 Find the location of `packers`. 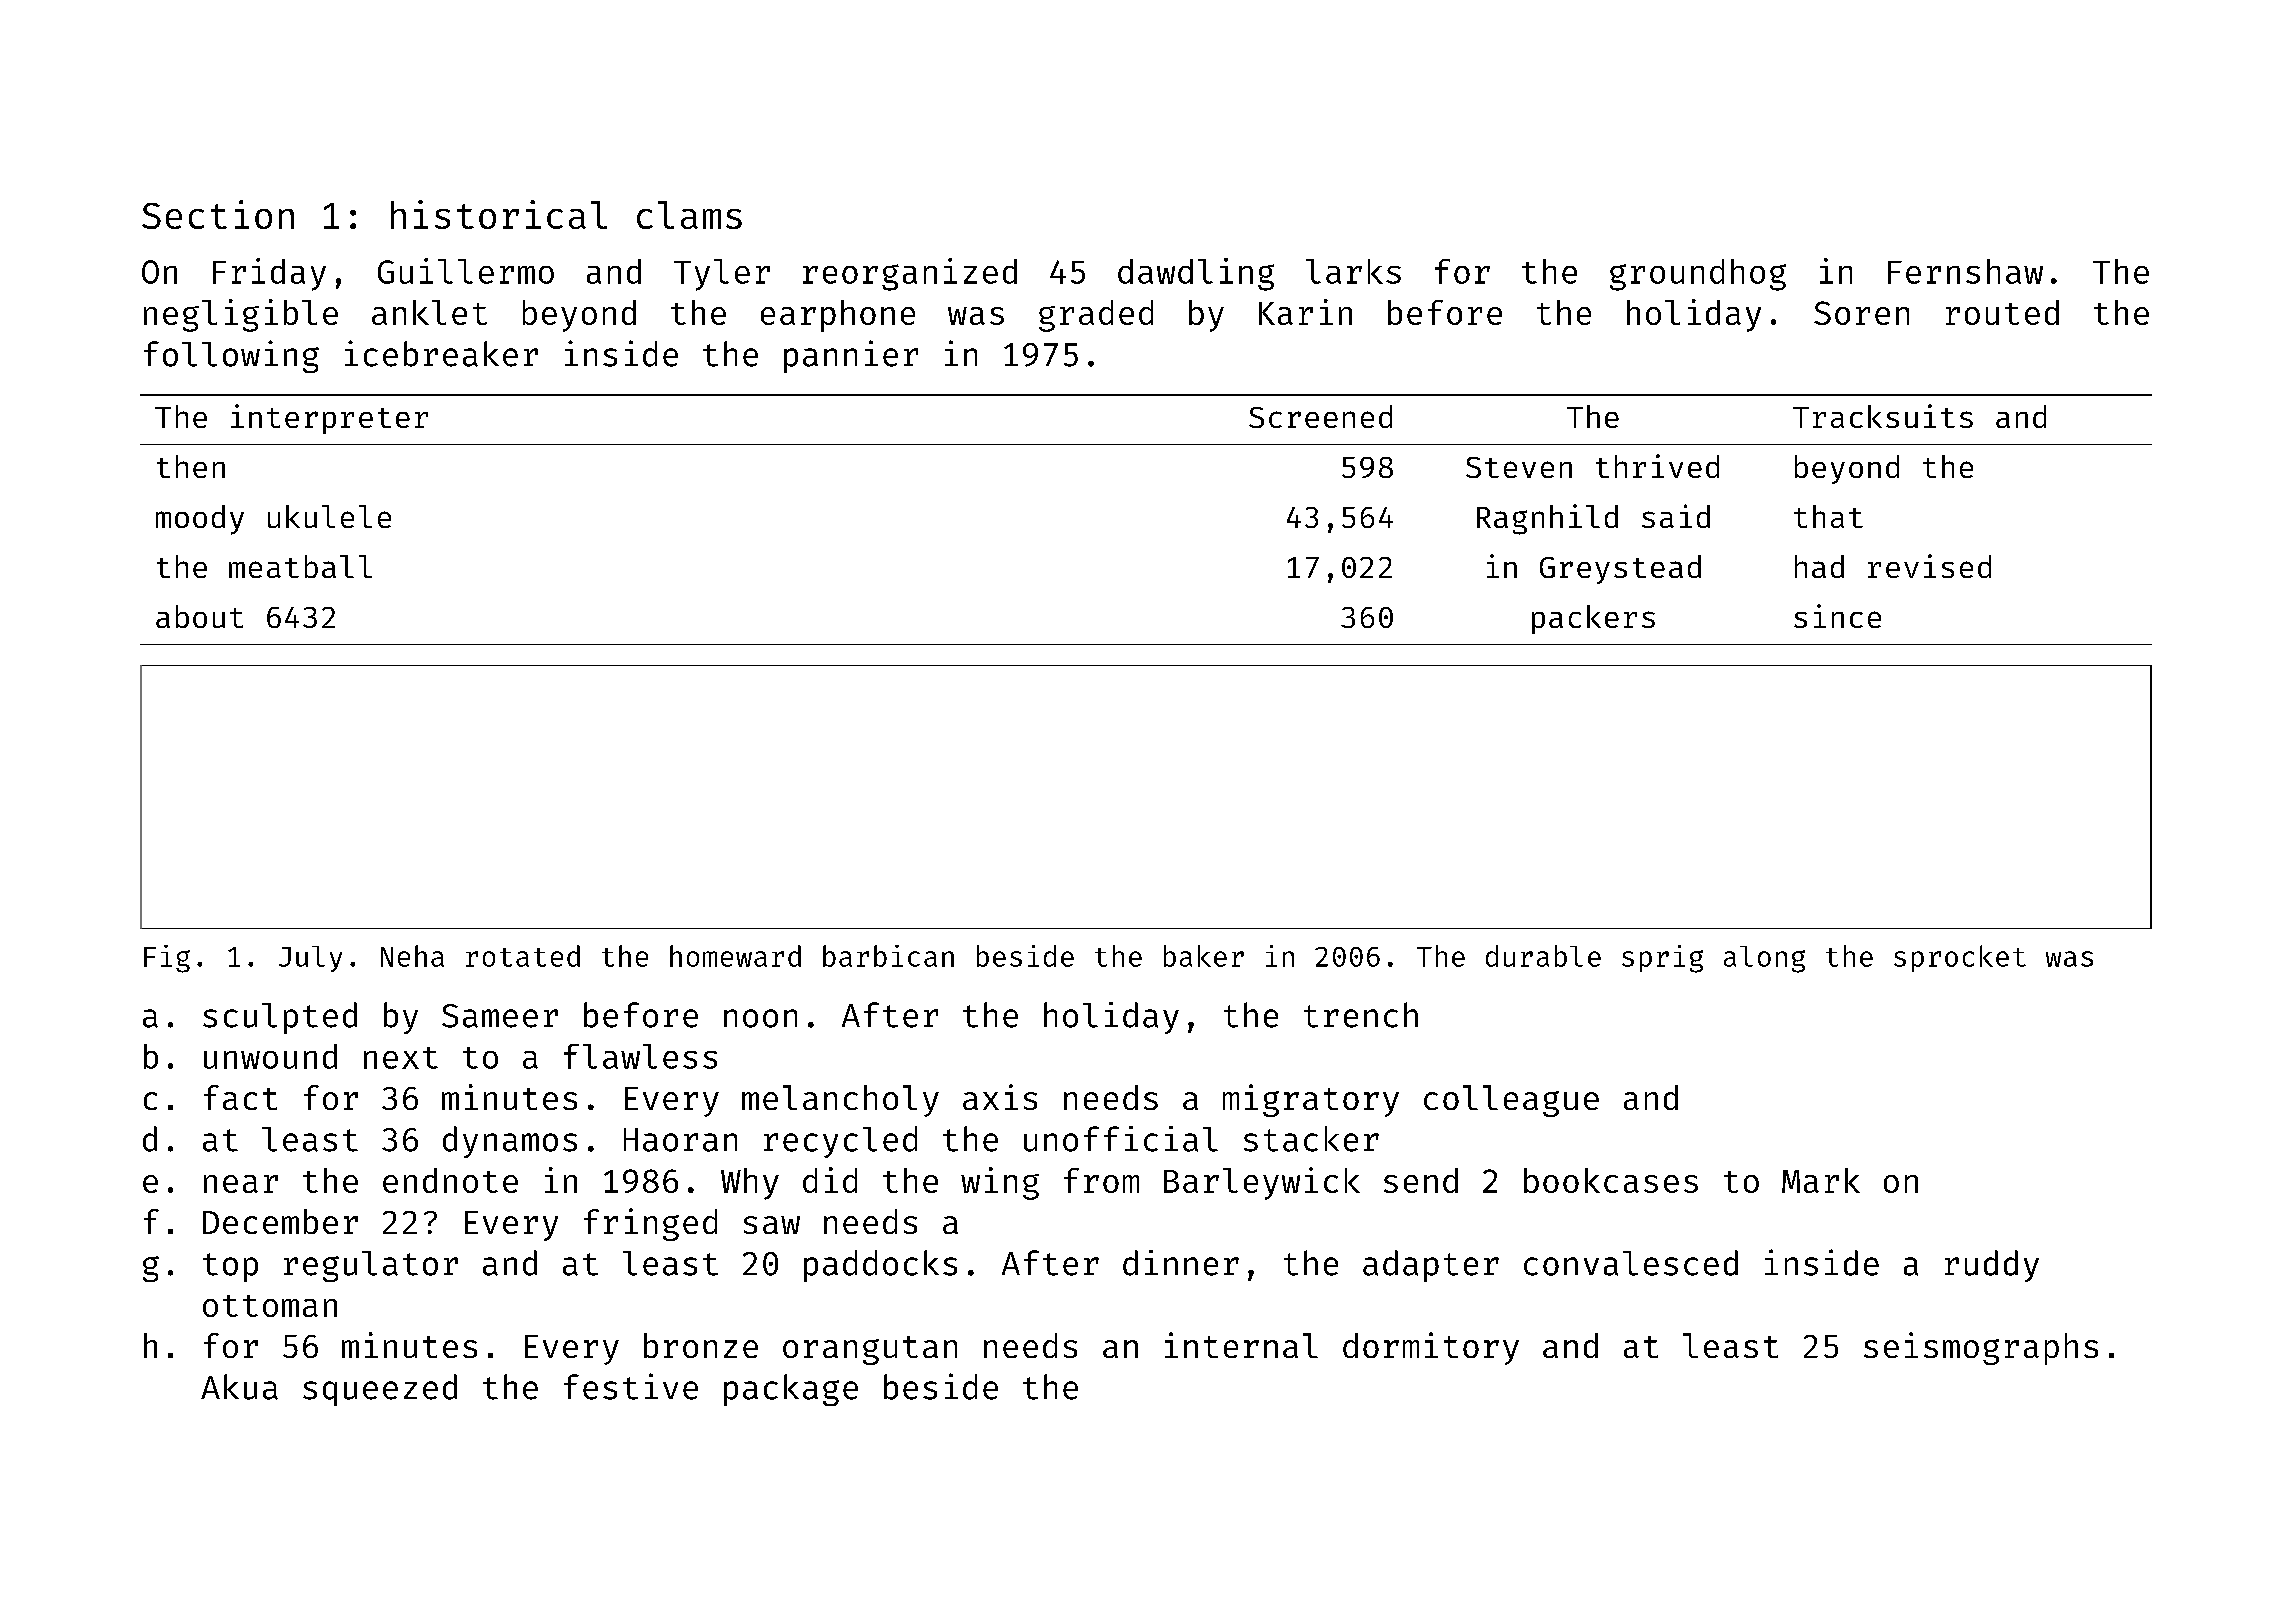

packers is located at coordinates (1593, 619).
